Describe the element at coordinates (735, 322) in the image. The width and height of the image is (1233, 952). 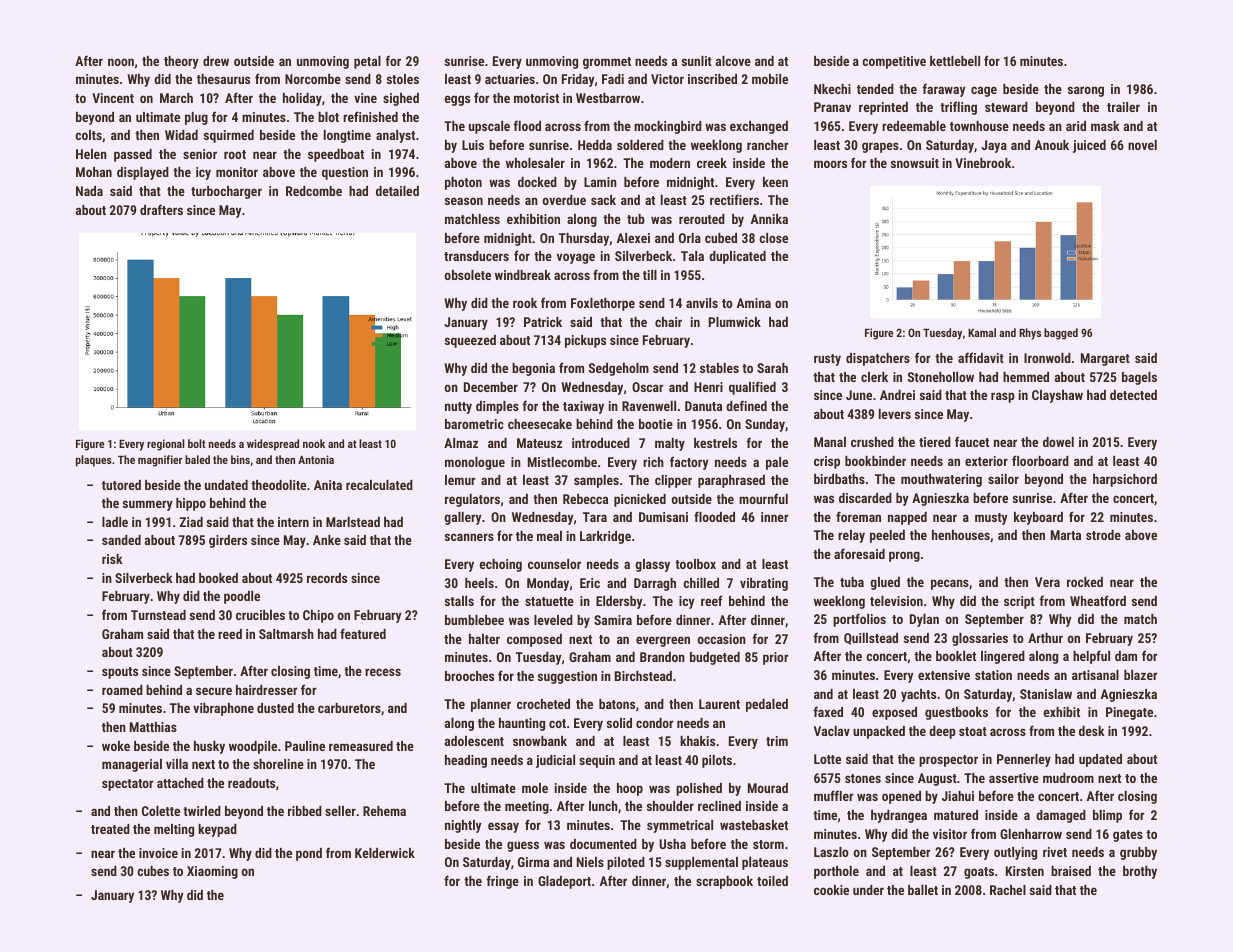
I see `Plumwick` at that location.
